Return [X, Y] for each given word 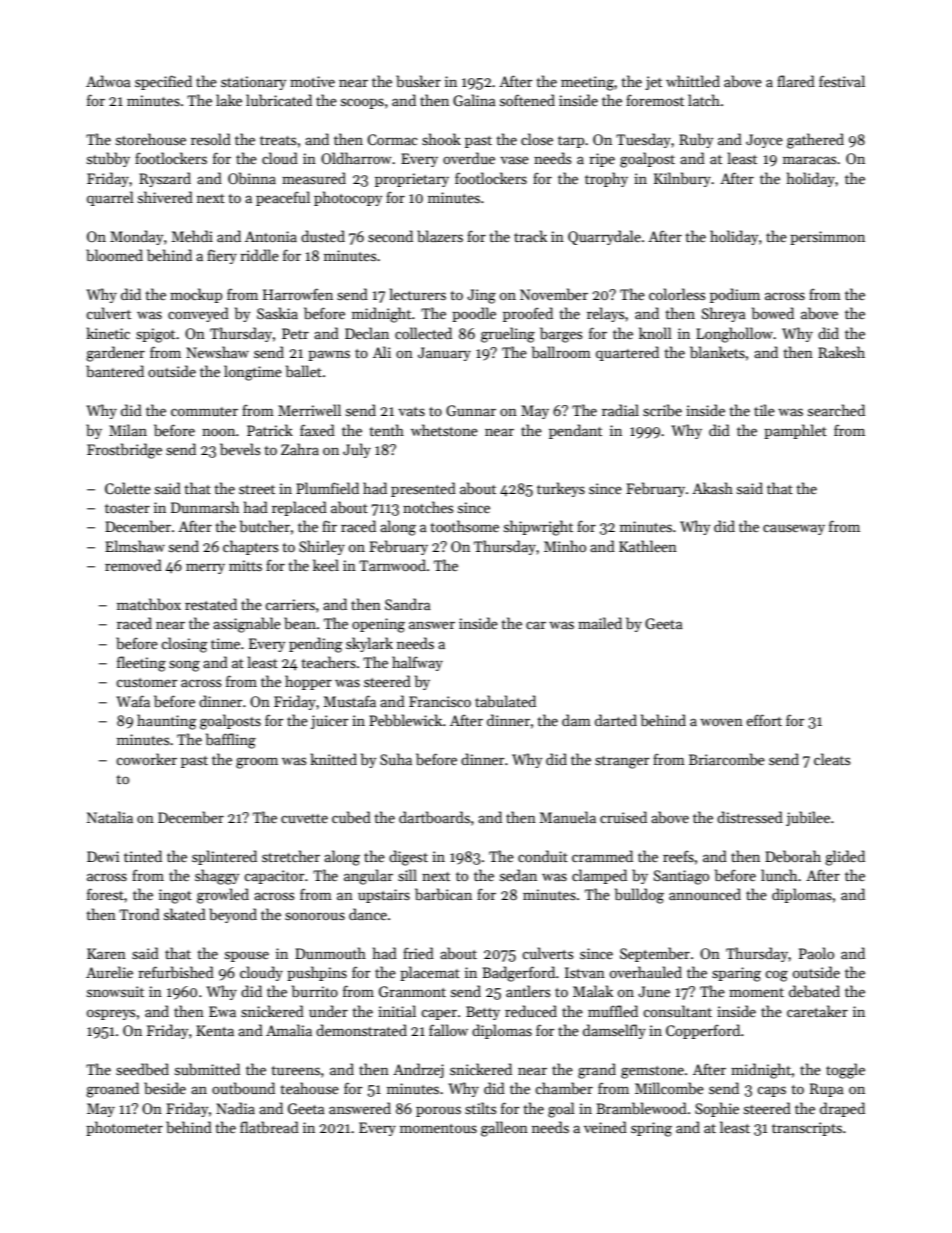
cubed [351, 817]
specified [163, 82]
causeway [794, 529]
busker [418, 81]
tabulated [505, 701]
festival [842, 81]
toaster [127, 508]
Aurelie [109, 972]
